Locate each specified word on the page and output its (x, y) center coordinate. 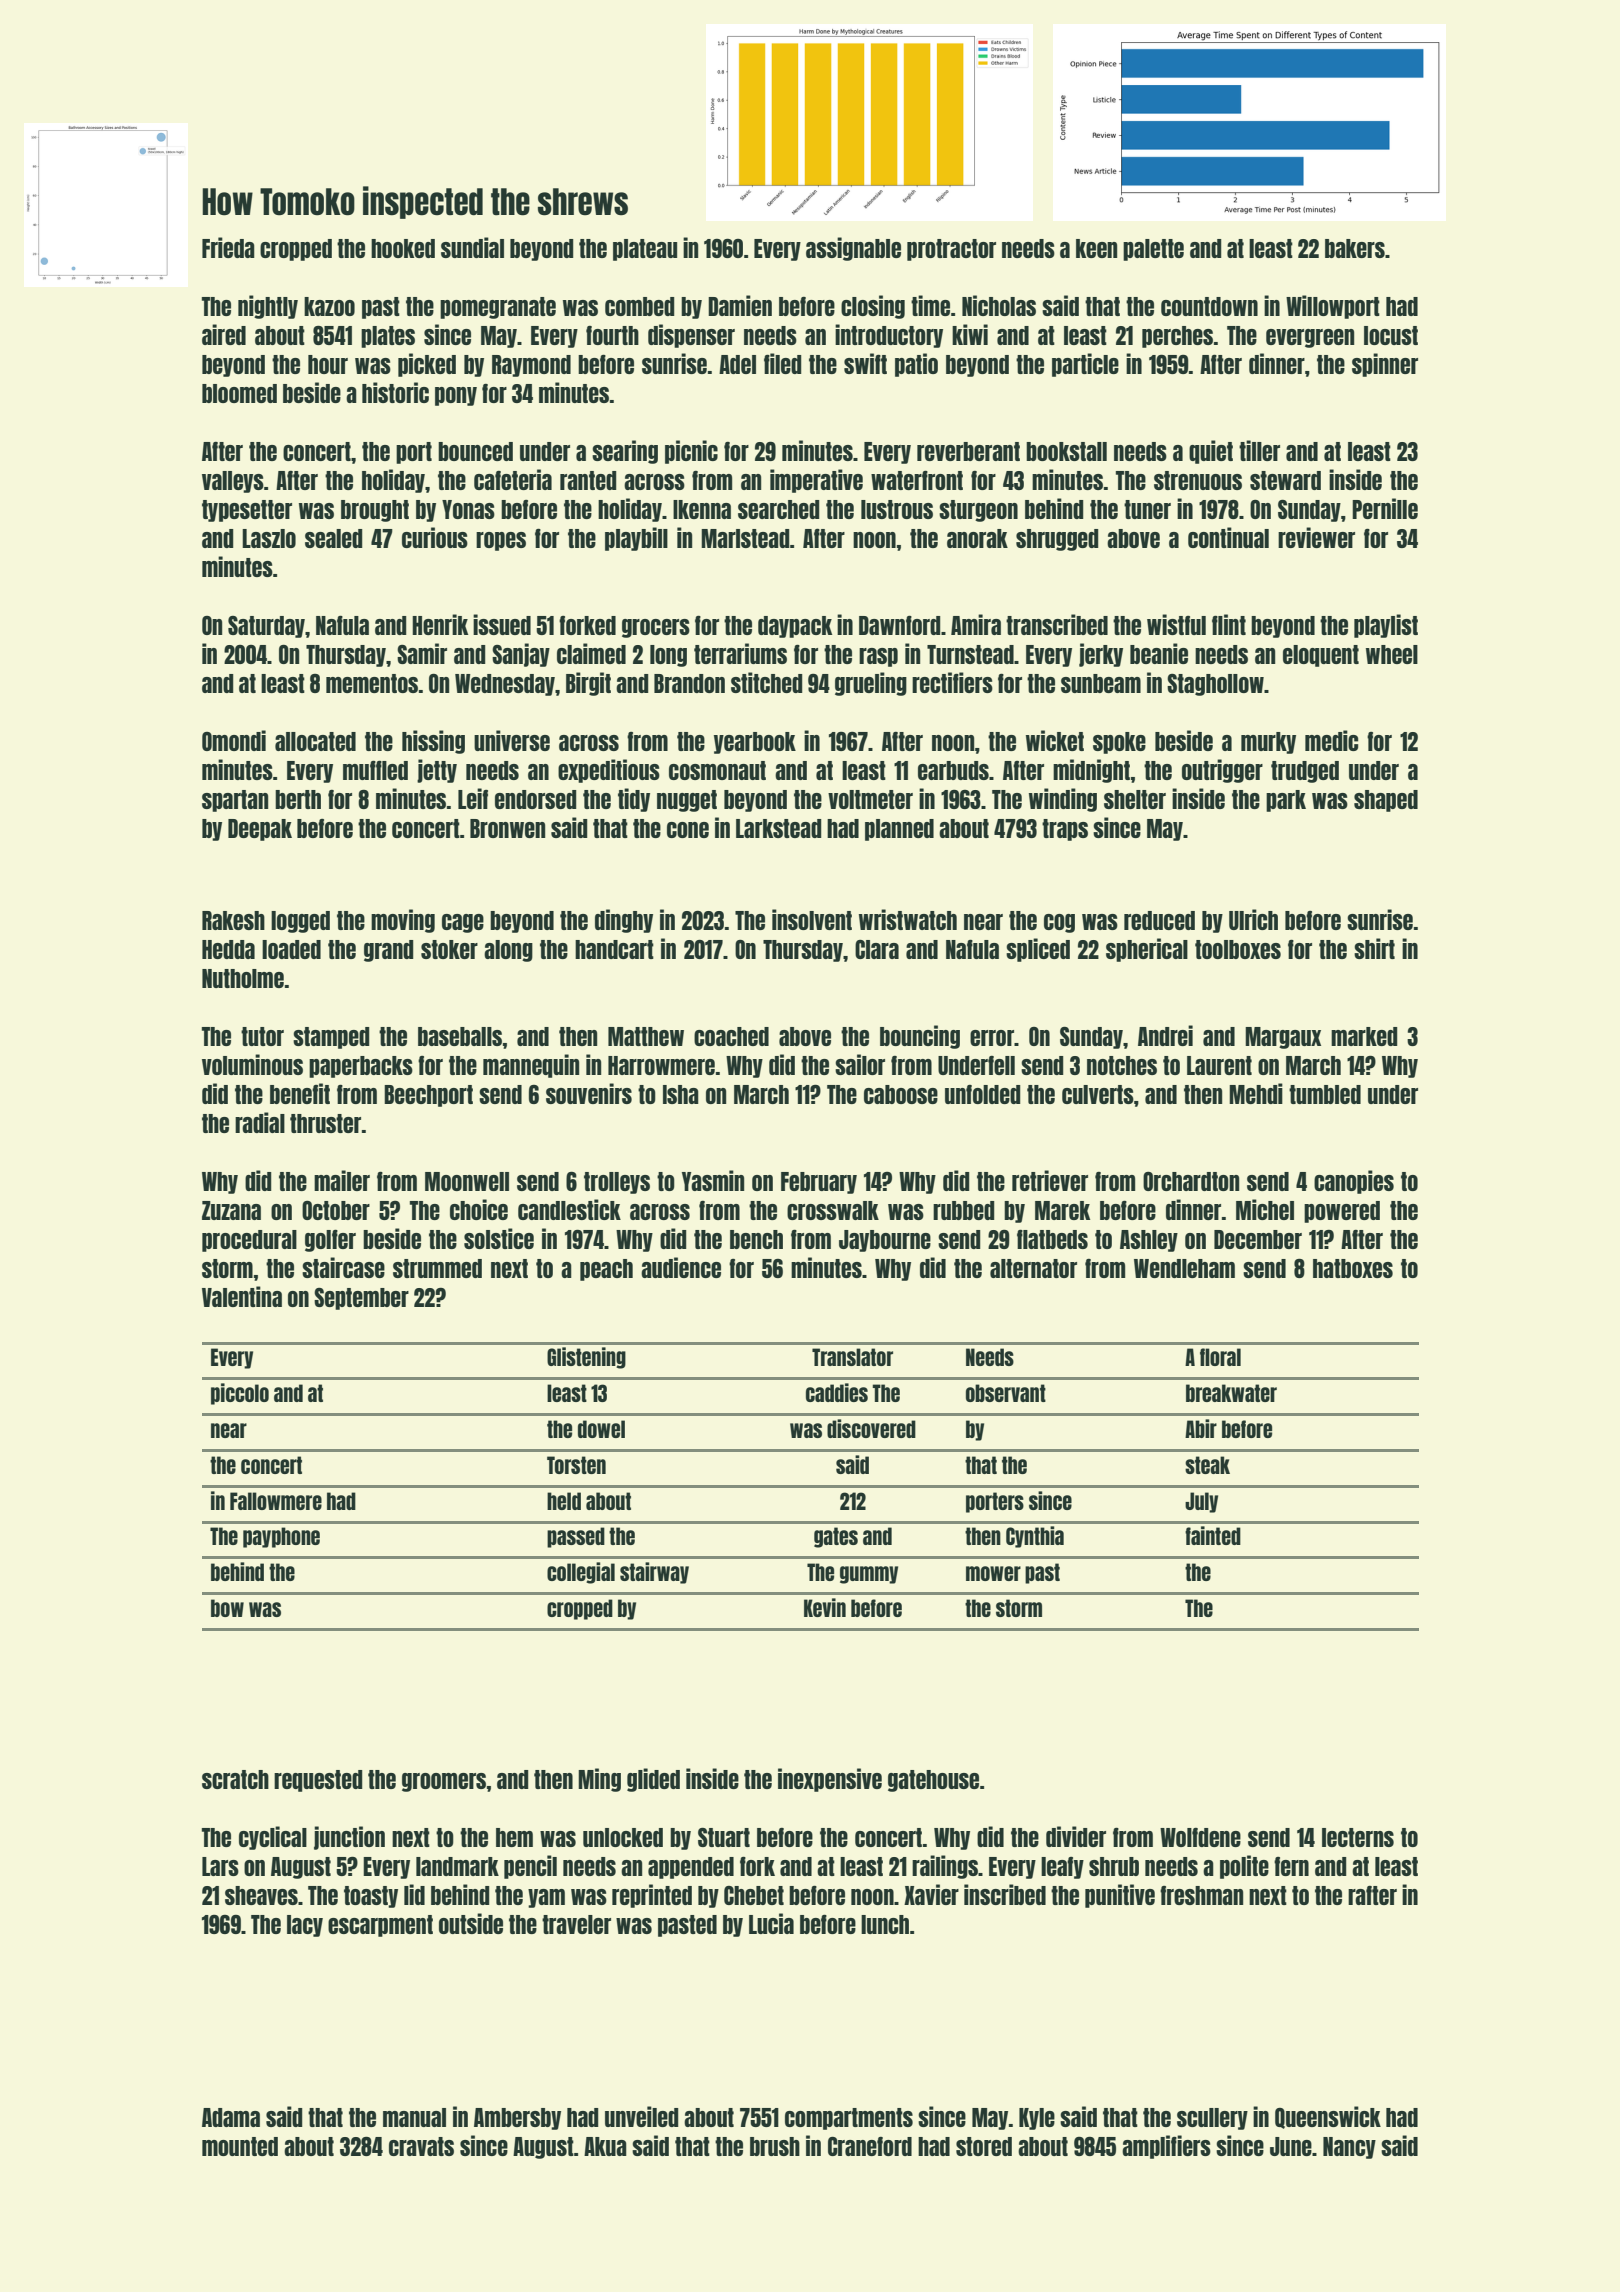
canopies (1354, 1182)
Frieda (228, 247)
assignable (853, 249)
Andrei (1165, 1035)
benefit (300, 1093)
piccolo (240, 1394)
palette (1153, 250)
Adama (231, 2117)
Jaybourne (885, 1241)
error (992, 1038)
